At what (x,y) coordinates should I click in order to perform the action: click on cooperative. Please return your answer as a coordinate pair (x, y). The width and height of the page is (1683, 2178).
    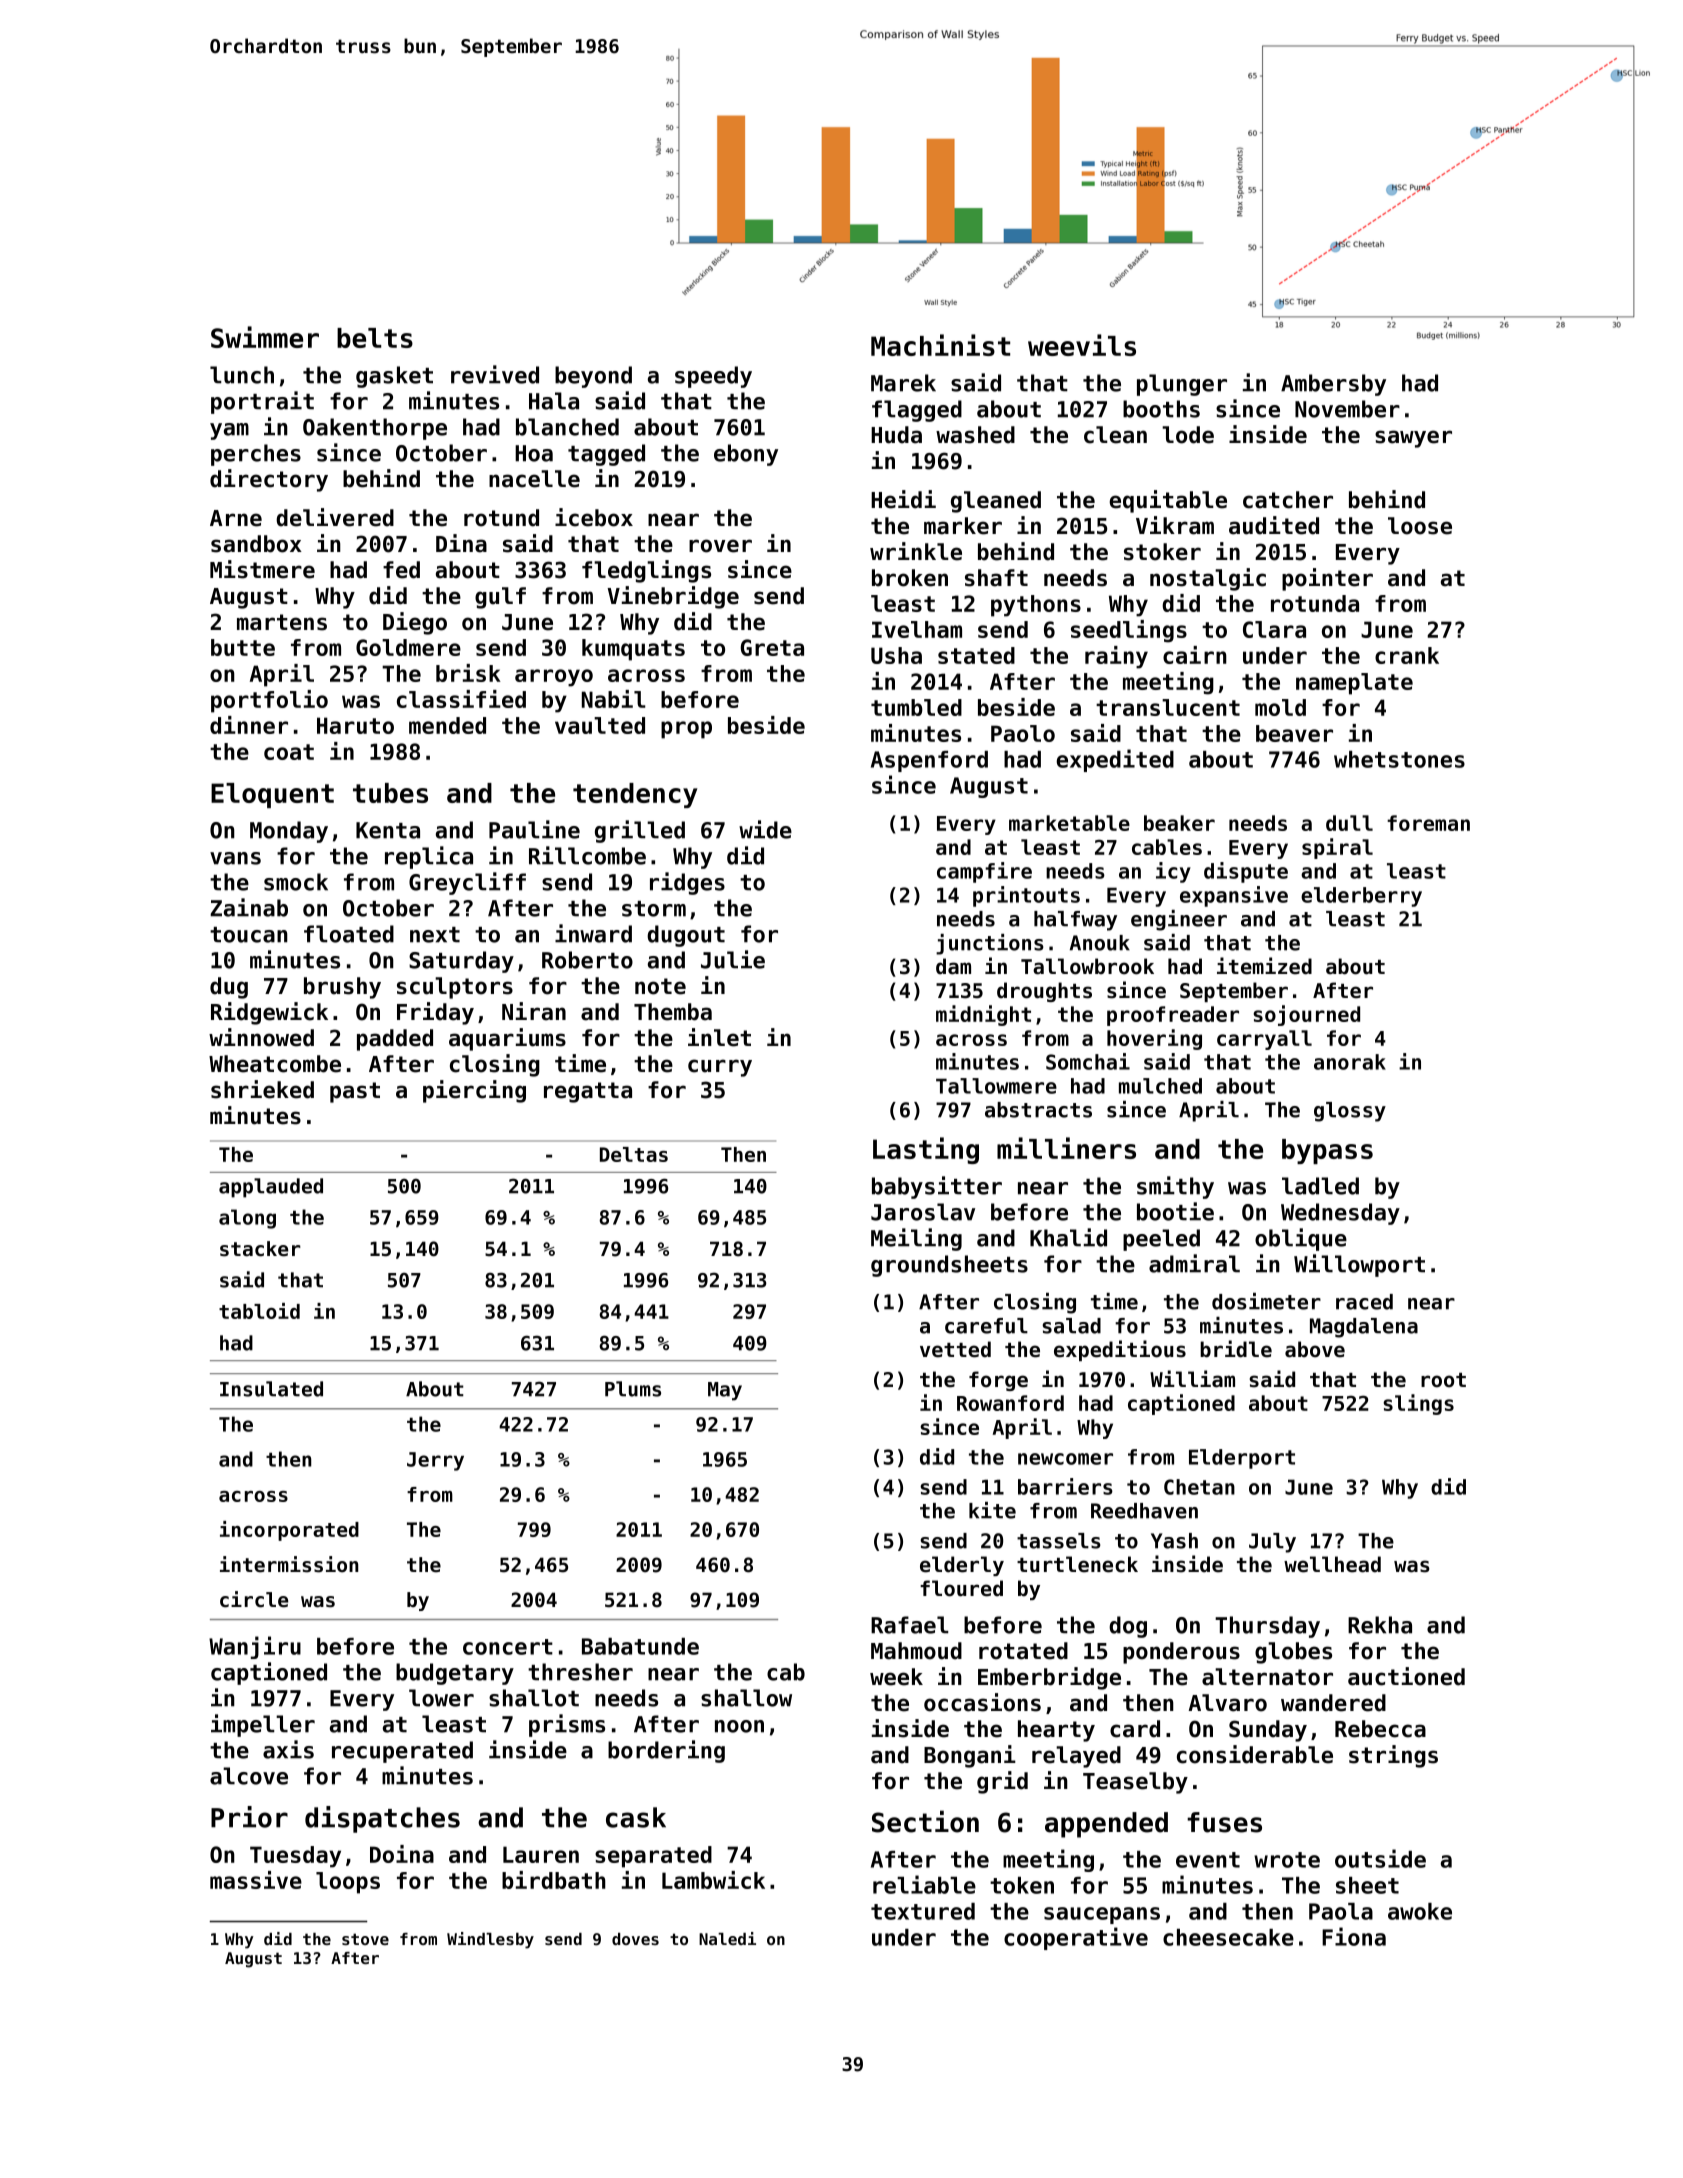
    Looking at the image, I should click on (1076, 1938).
